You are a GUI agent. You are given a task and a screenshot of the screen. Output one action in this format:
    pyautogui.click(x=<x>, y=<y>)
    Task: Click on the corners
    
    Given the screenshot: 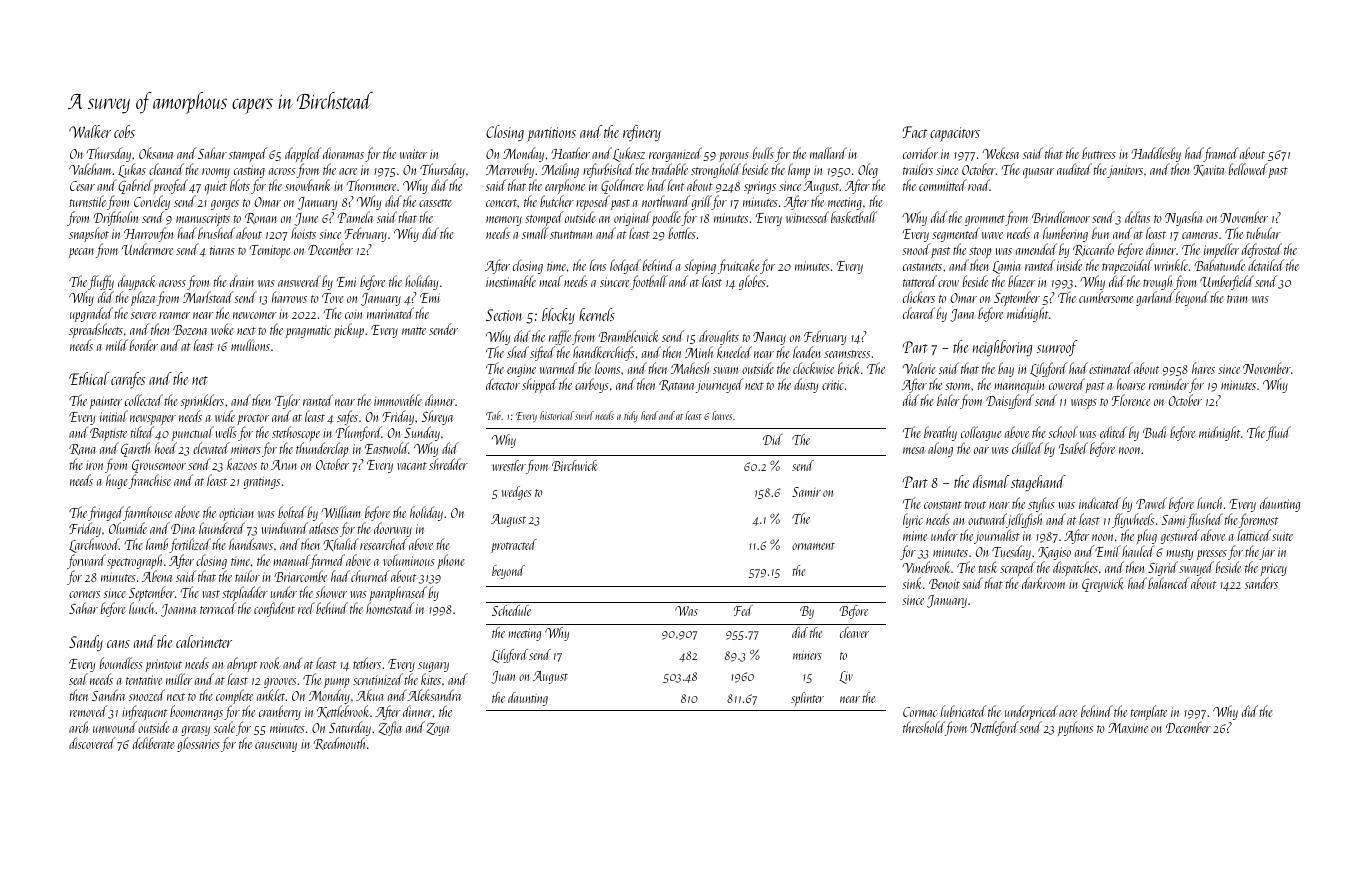 What is the action you would take?
    pyautogui.click(x=84, y=594)
